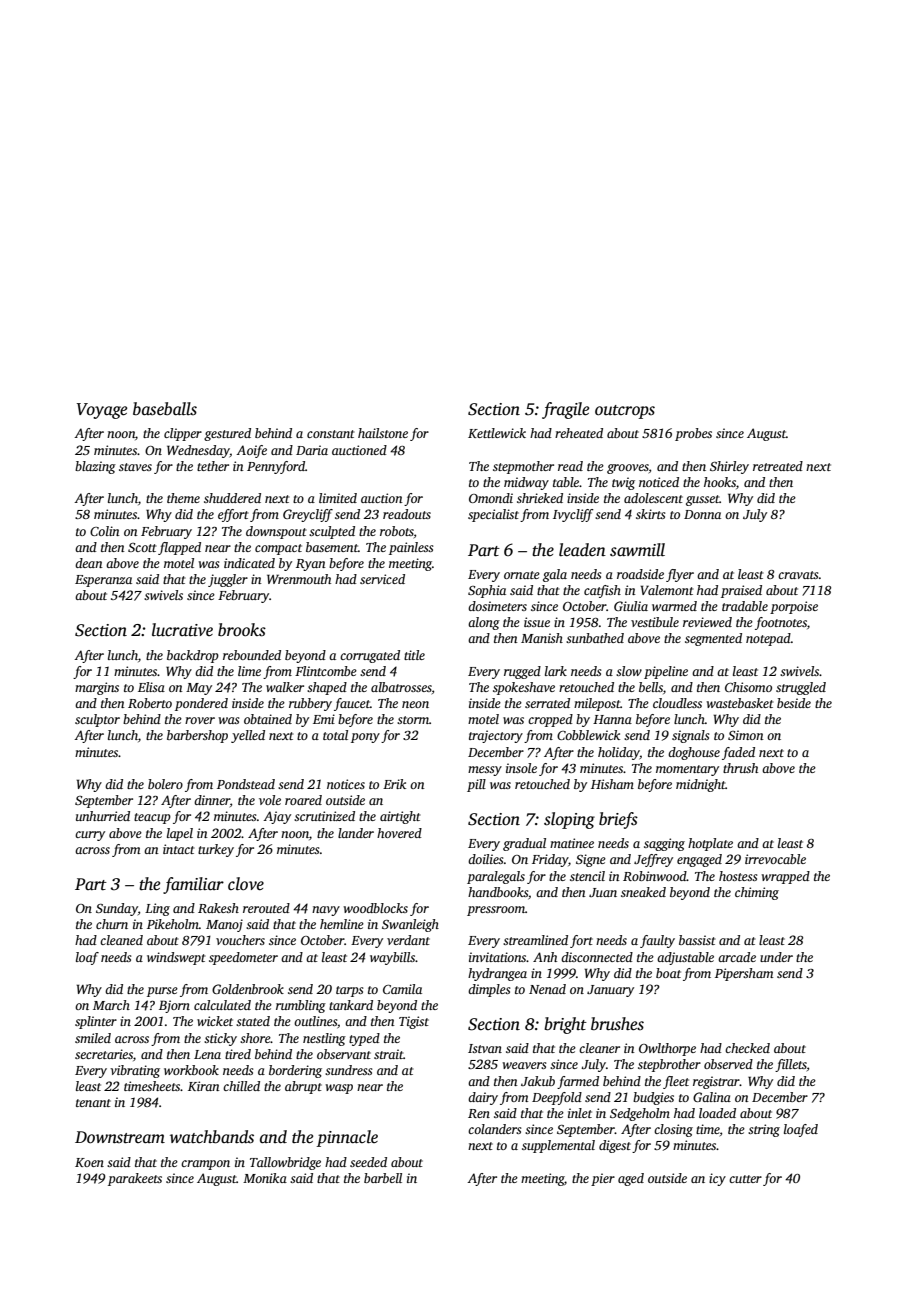  I want to click on crampon, so click(205, 1165).
